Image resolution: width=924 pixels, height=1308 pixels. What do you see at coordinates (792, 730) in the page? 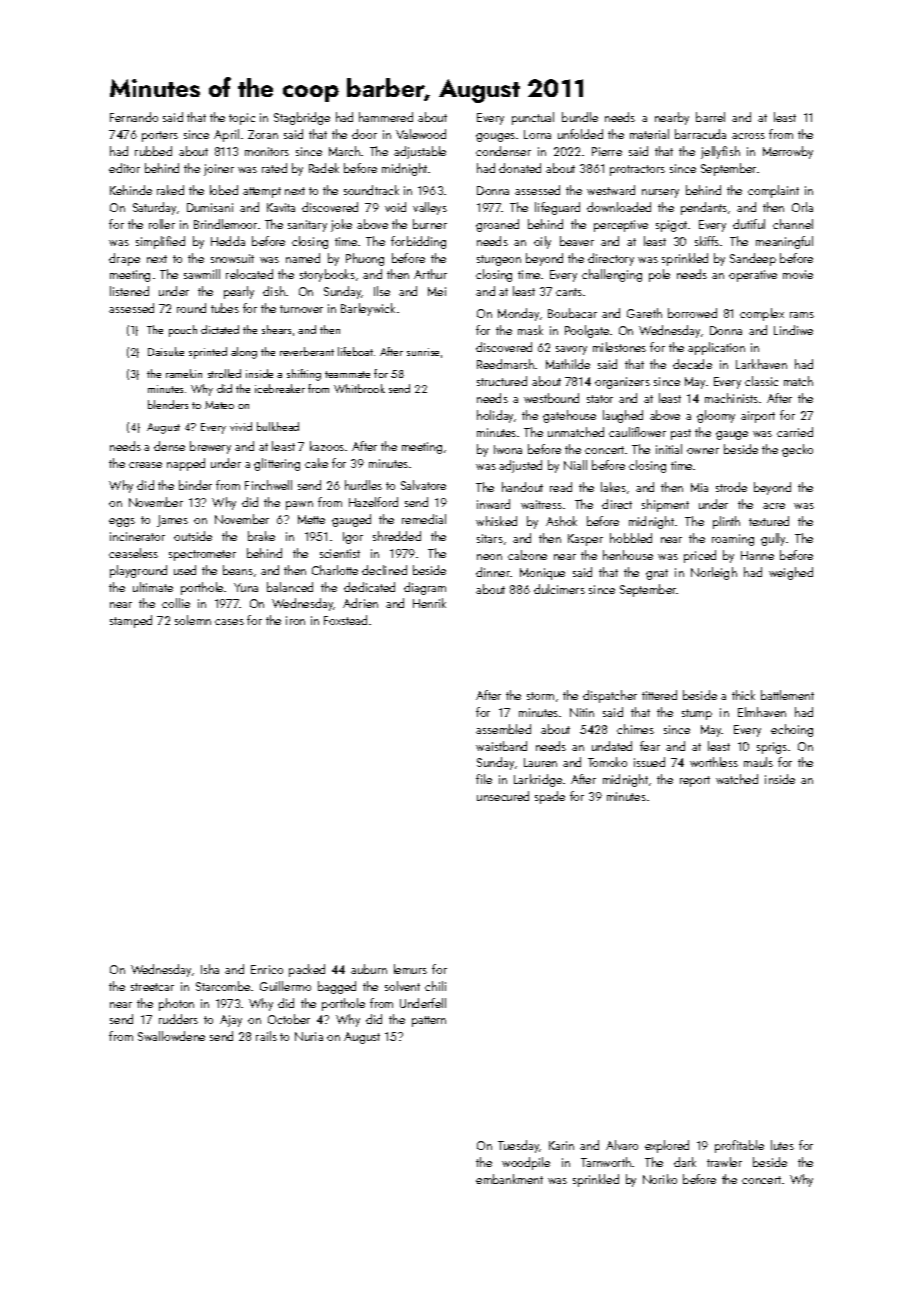
I see `echoing` at bounding box center [792, 730].
